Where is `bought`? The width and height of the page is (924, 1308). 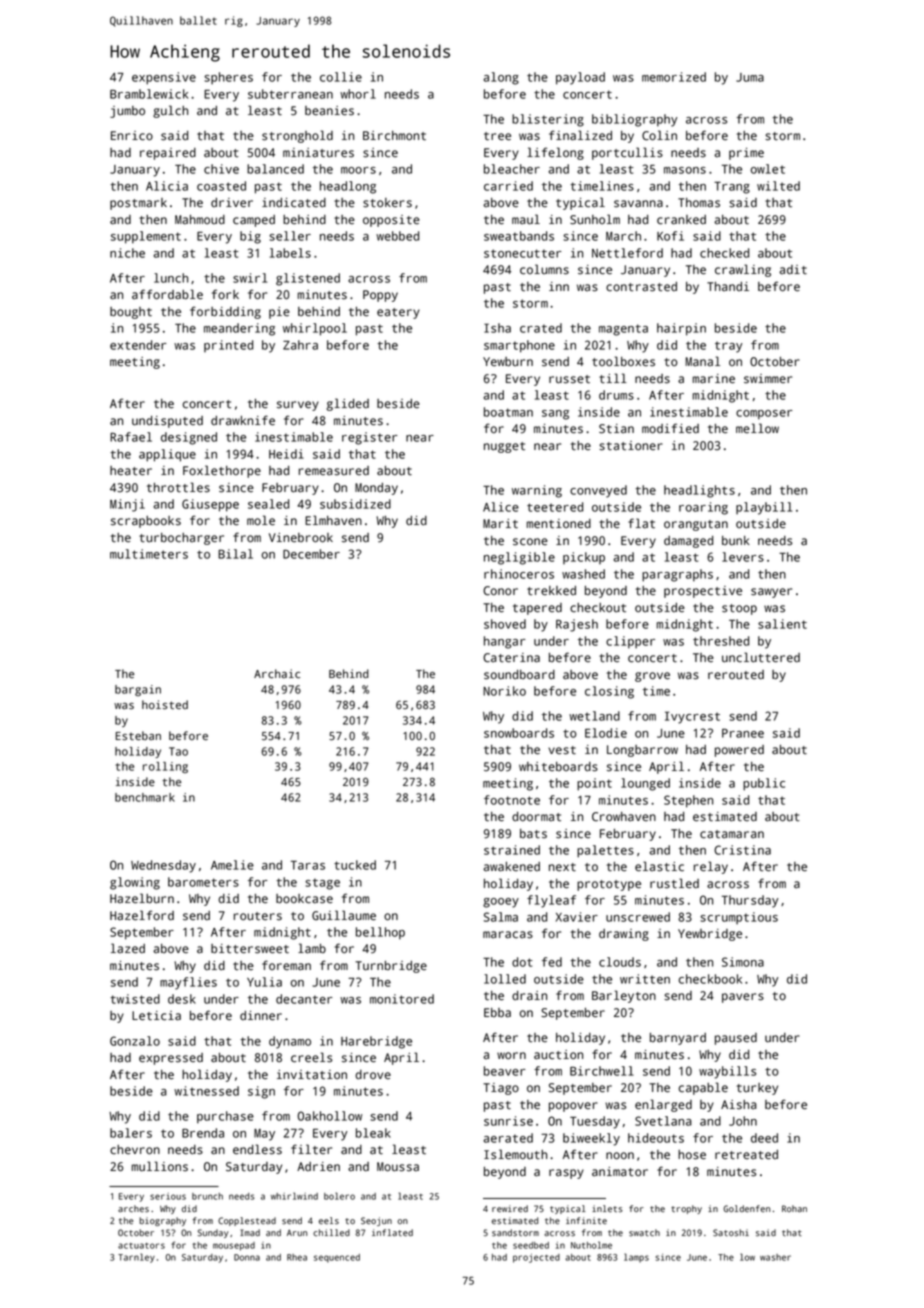
bought is located at coordinates (131, 313).
